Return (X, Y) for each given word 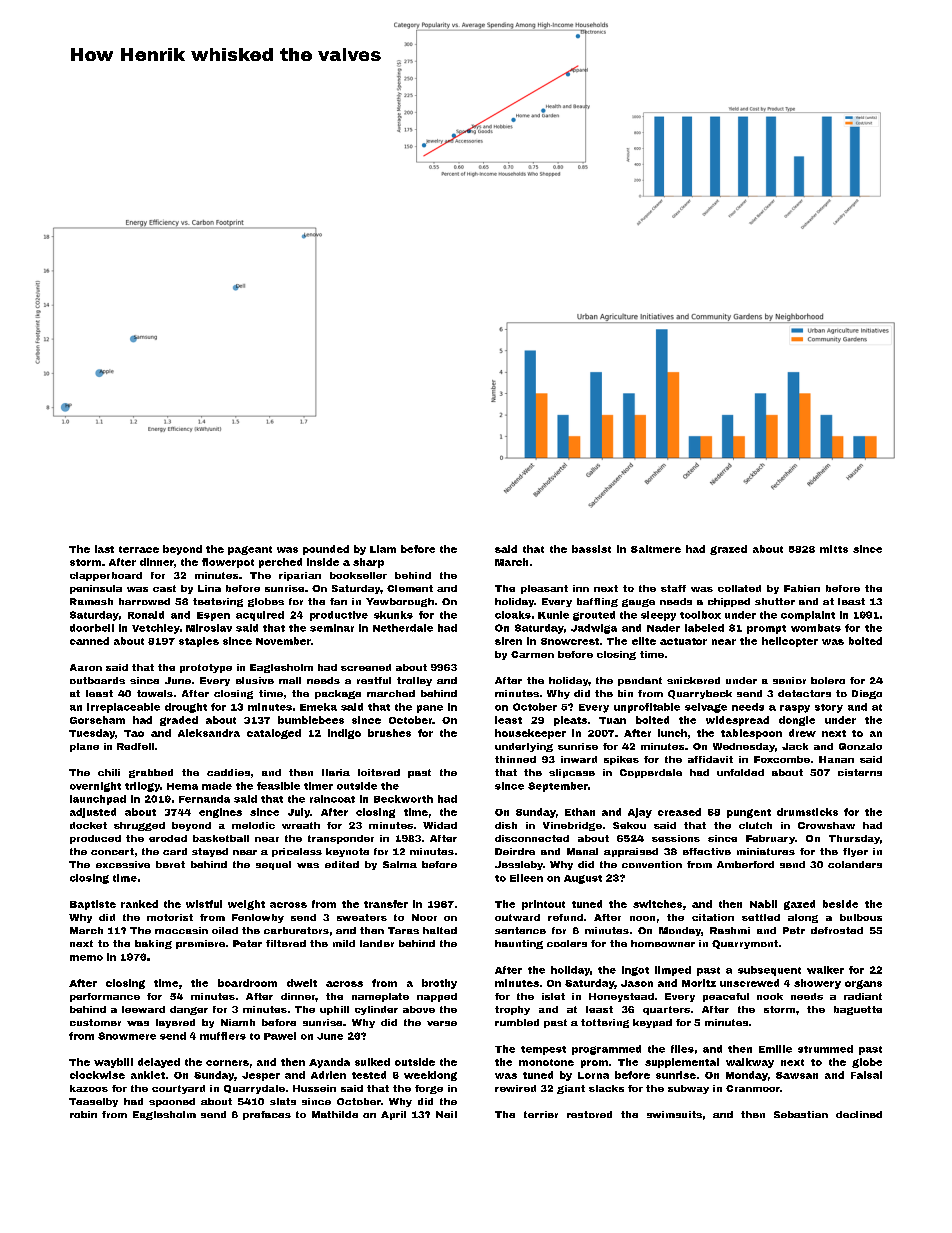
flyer (855, 852)
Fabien (802, 588)
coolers (567, 943)
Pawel (280, 1036)
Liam (383, 549)
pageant (250, 550)
